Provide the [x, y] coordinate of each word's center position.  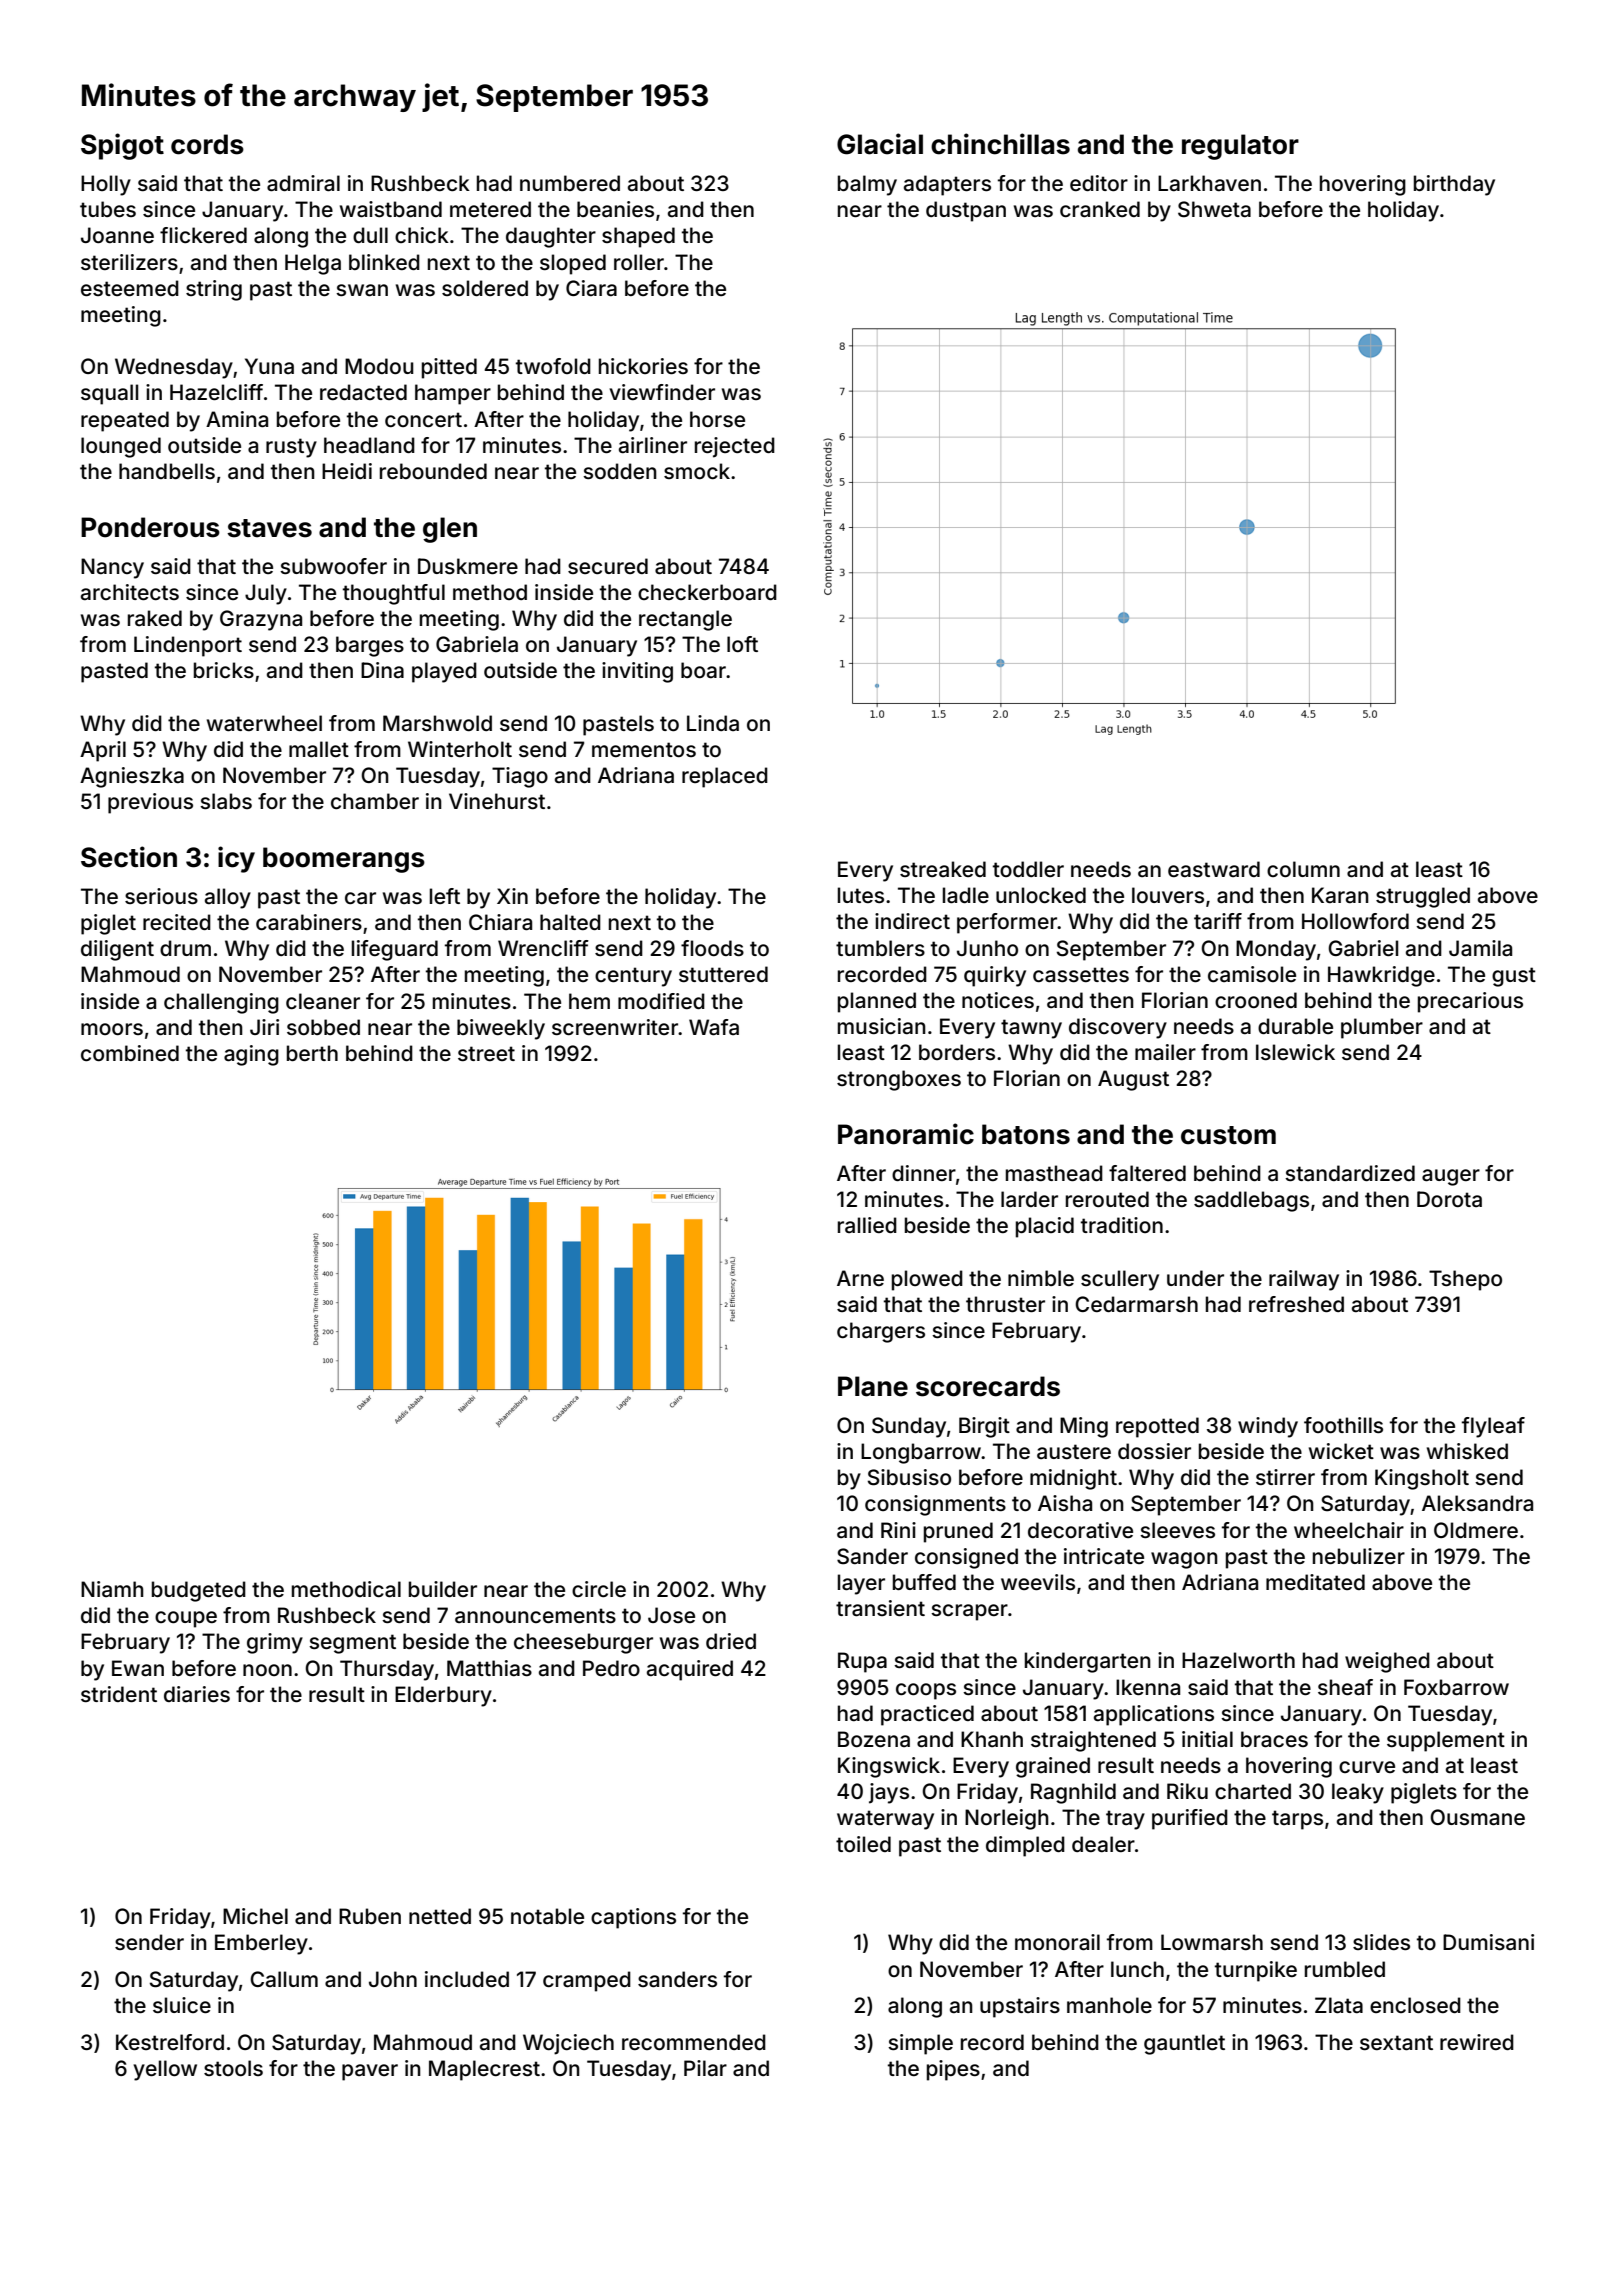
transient [880, 1608]
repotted [1157, 1427]
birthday [1454, 185]
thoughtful [394, 594]
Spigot [122, 146]
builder [443, 1589]
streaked [943, 869]
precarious [1470, 1002]
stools [233, 2068]
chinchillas [1000, 144]
